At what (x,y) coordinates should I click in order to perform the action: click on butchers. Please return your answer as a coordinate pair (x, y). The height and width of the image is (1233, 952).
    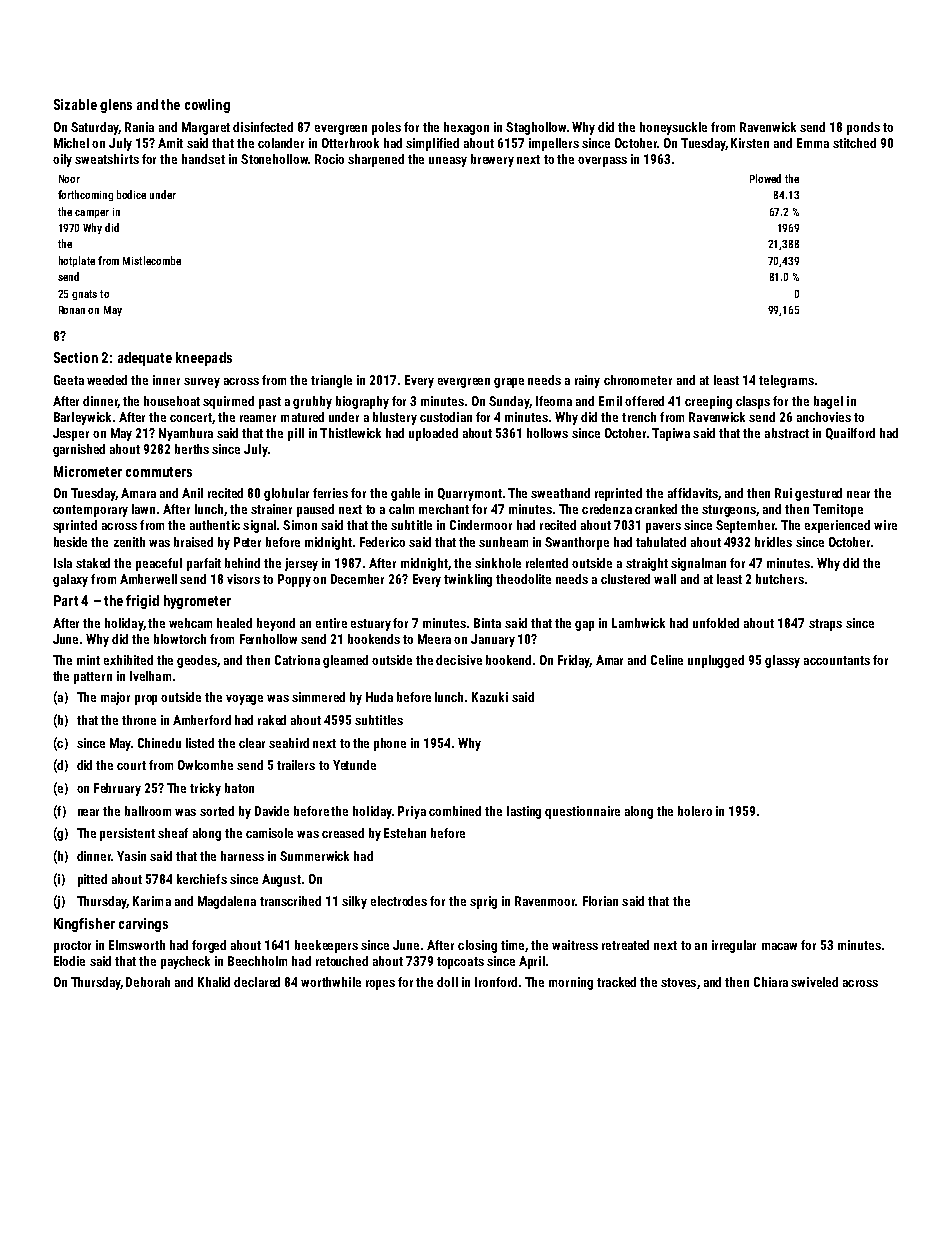
    Looking at the image, I should click on (780, 579).
